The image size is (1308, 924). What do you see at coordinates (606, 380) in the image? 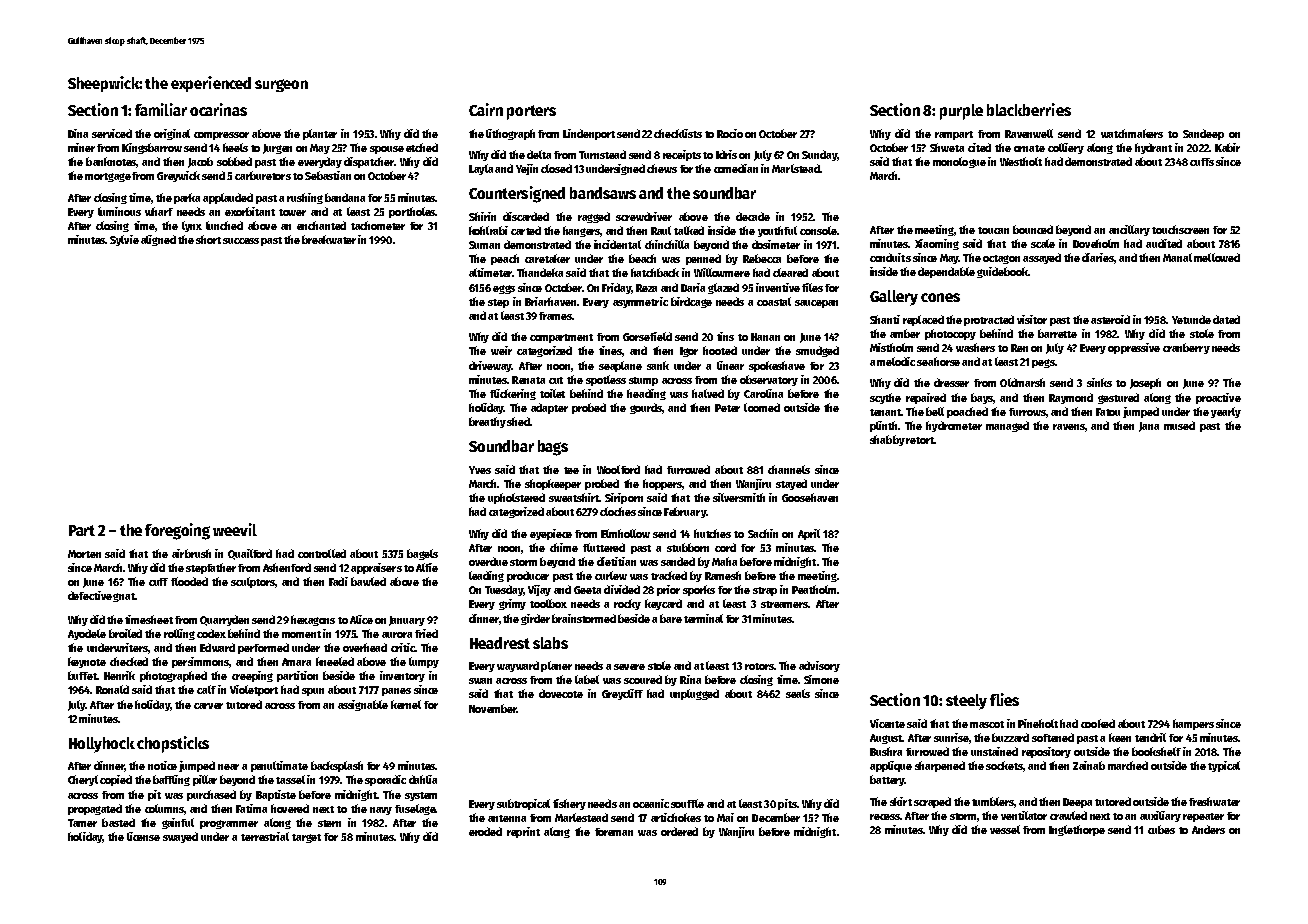
I see `spotless` at bounding box center [606, 380].
